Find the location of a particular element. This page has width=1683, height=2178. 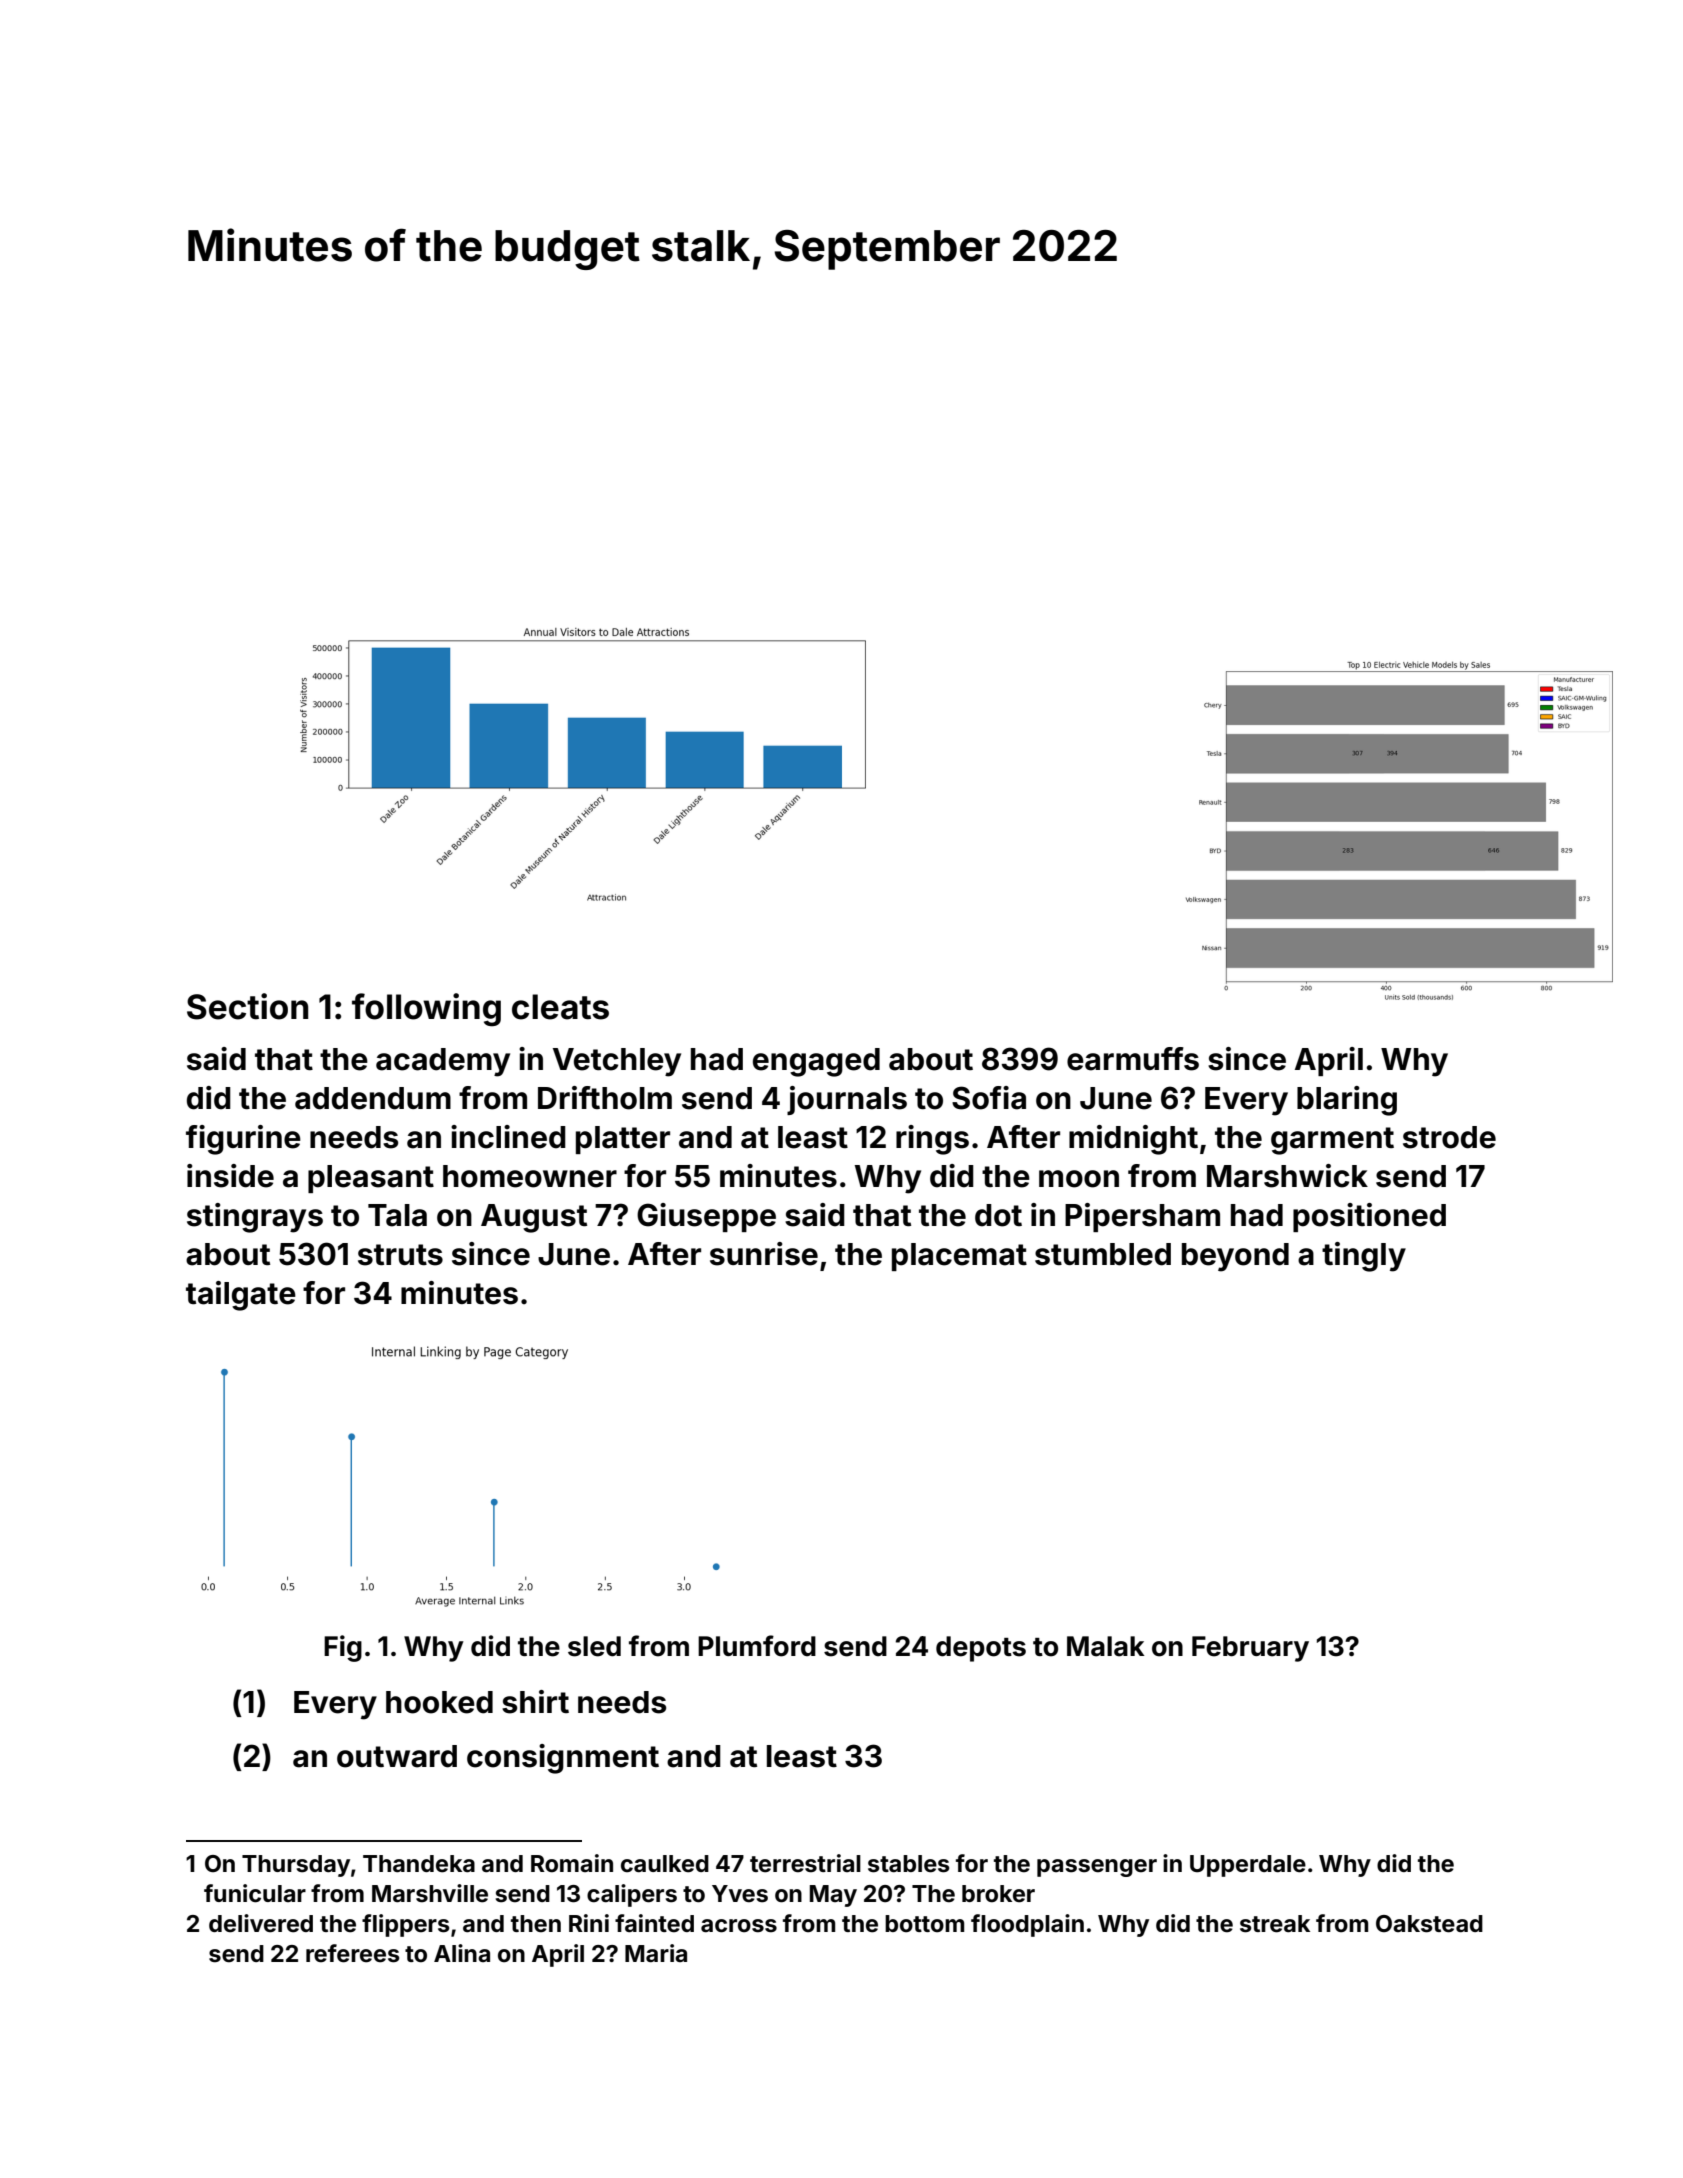

streak is located at coordinates (1275, 1924).
